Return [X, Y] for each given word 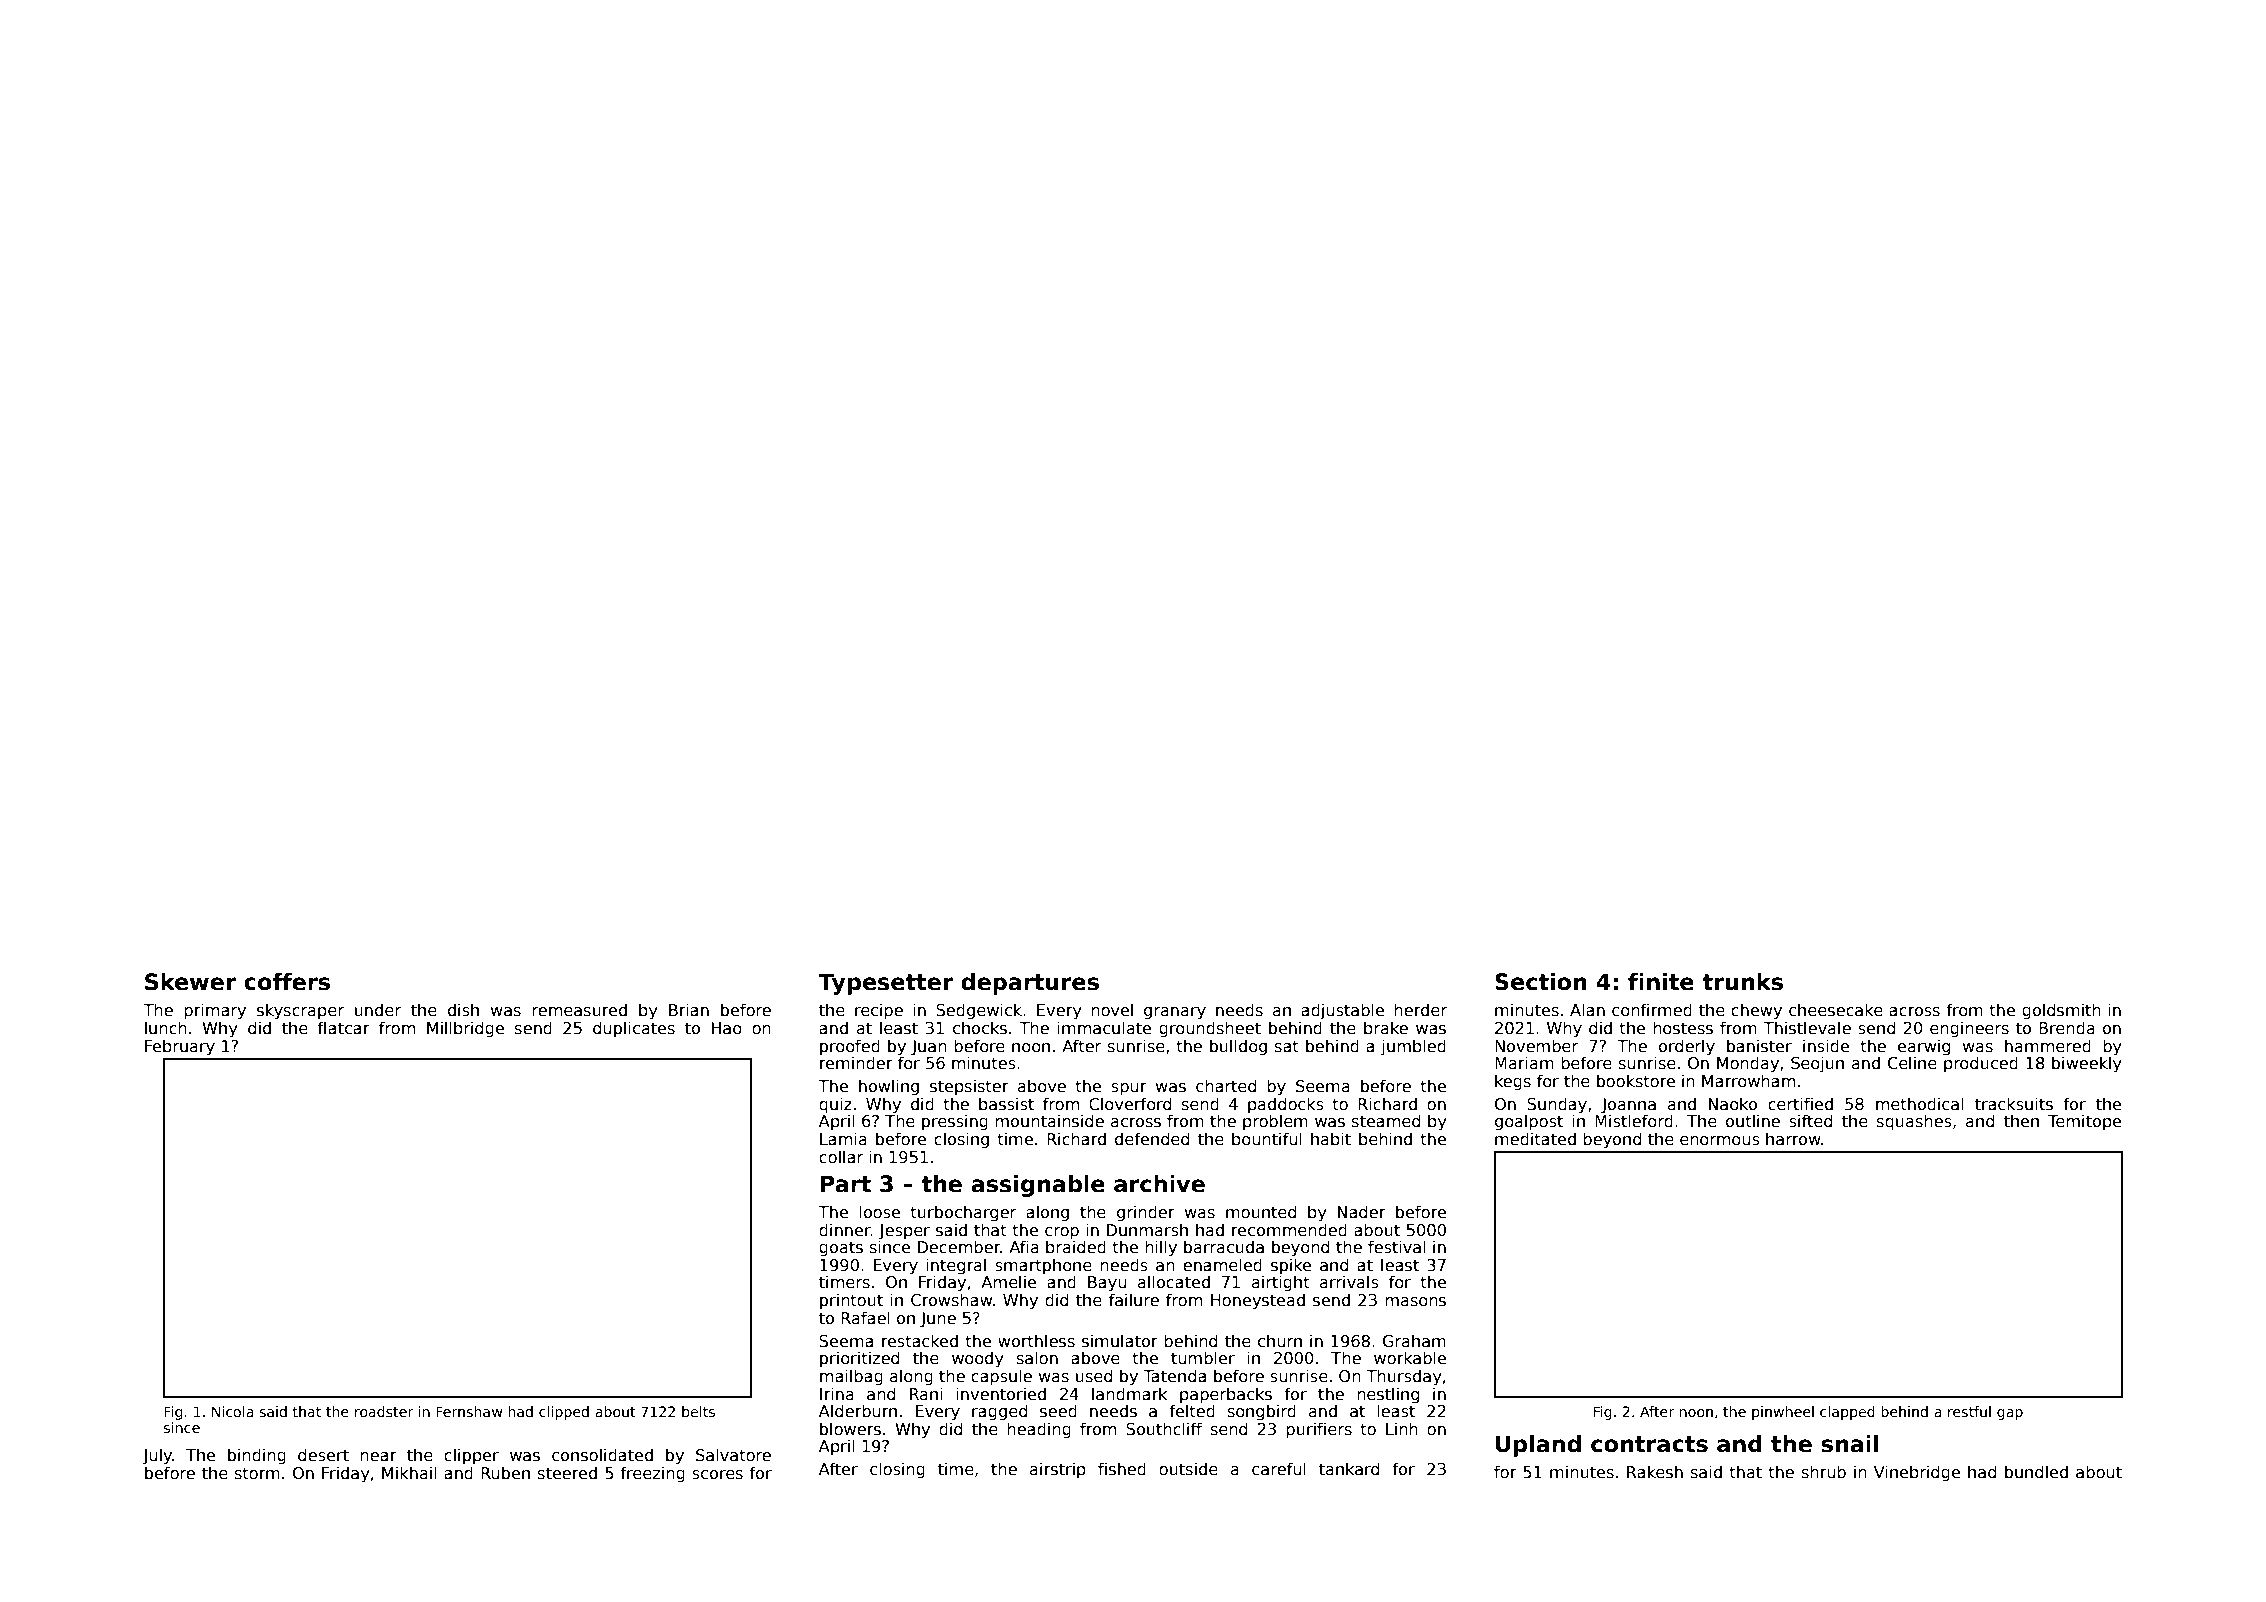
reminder [856, 1062]
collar [841, 1157]
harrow [1793, 1139]
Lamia [843, 1139]
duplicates [634, 1029]
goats [841, 1249]
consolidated [602, 1455]
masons [1415, 1302]
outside [1188, 1468]
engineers [1969, 1029]
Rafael [865, 1318]
